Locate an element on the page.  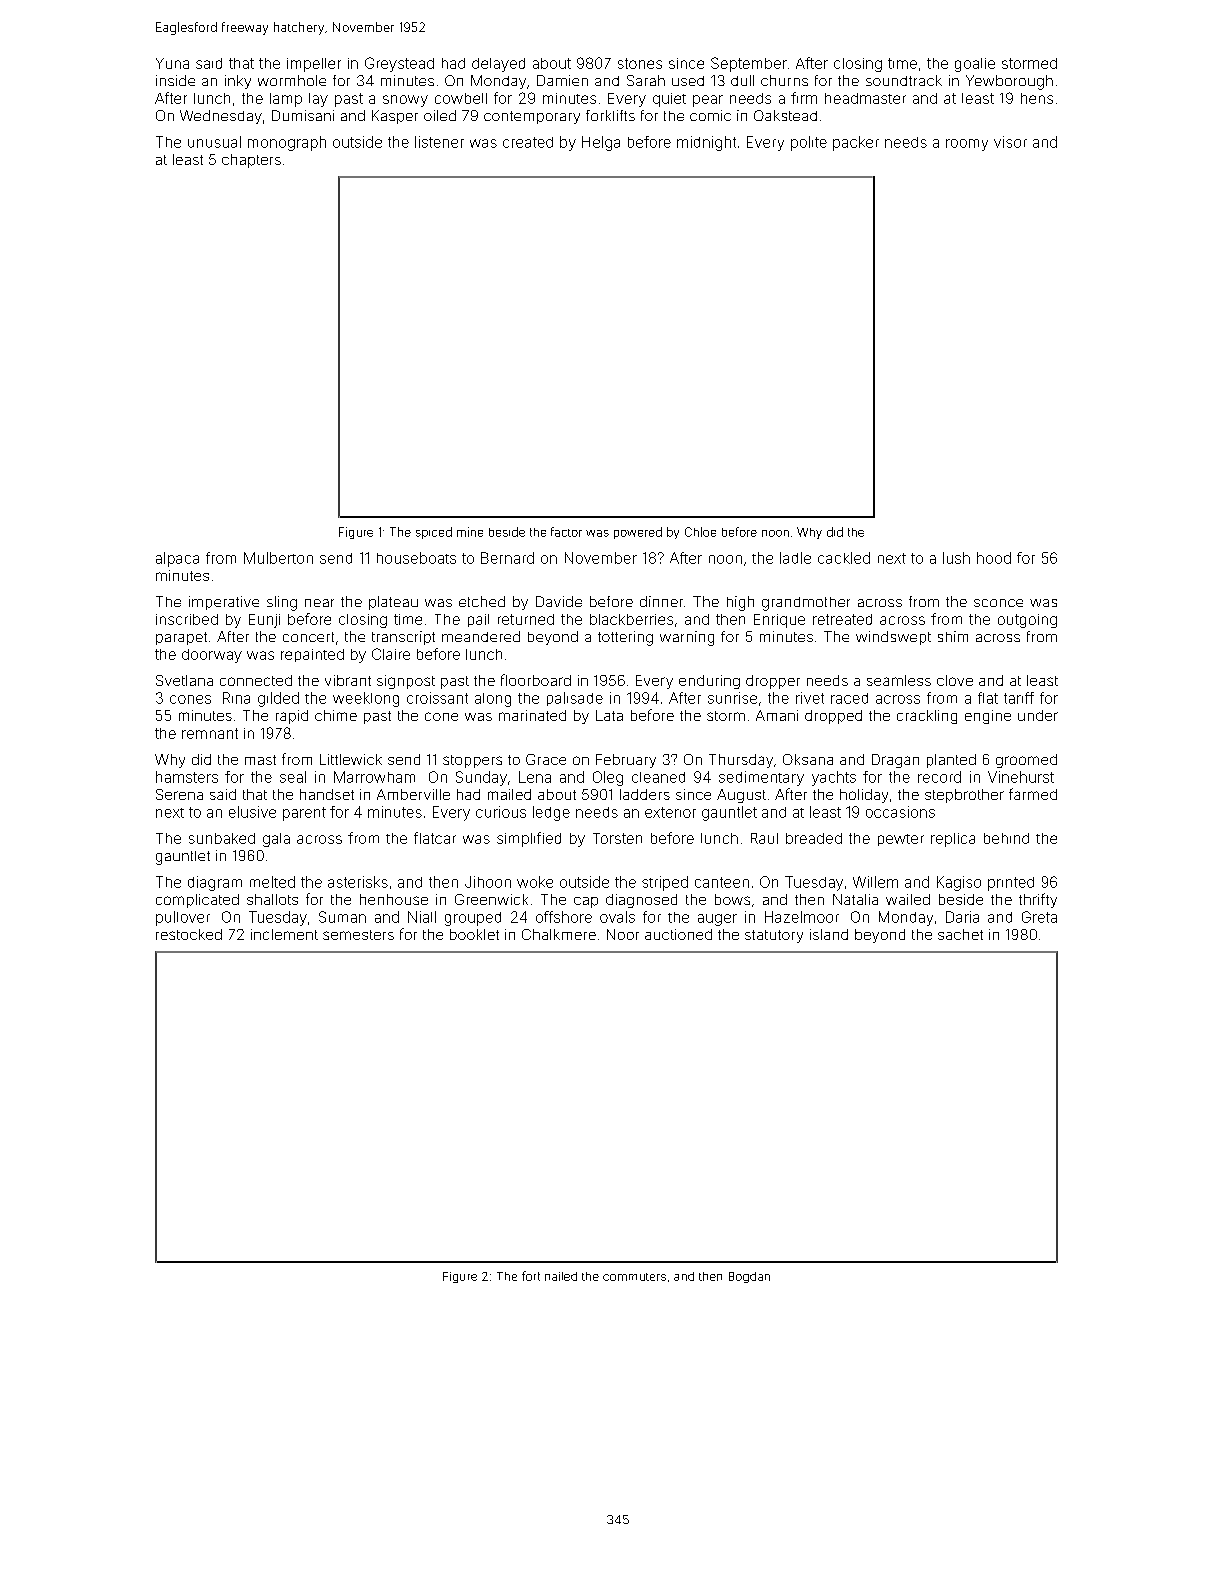
replica is located at coordinates (953, 840).
